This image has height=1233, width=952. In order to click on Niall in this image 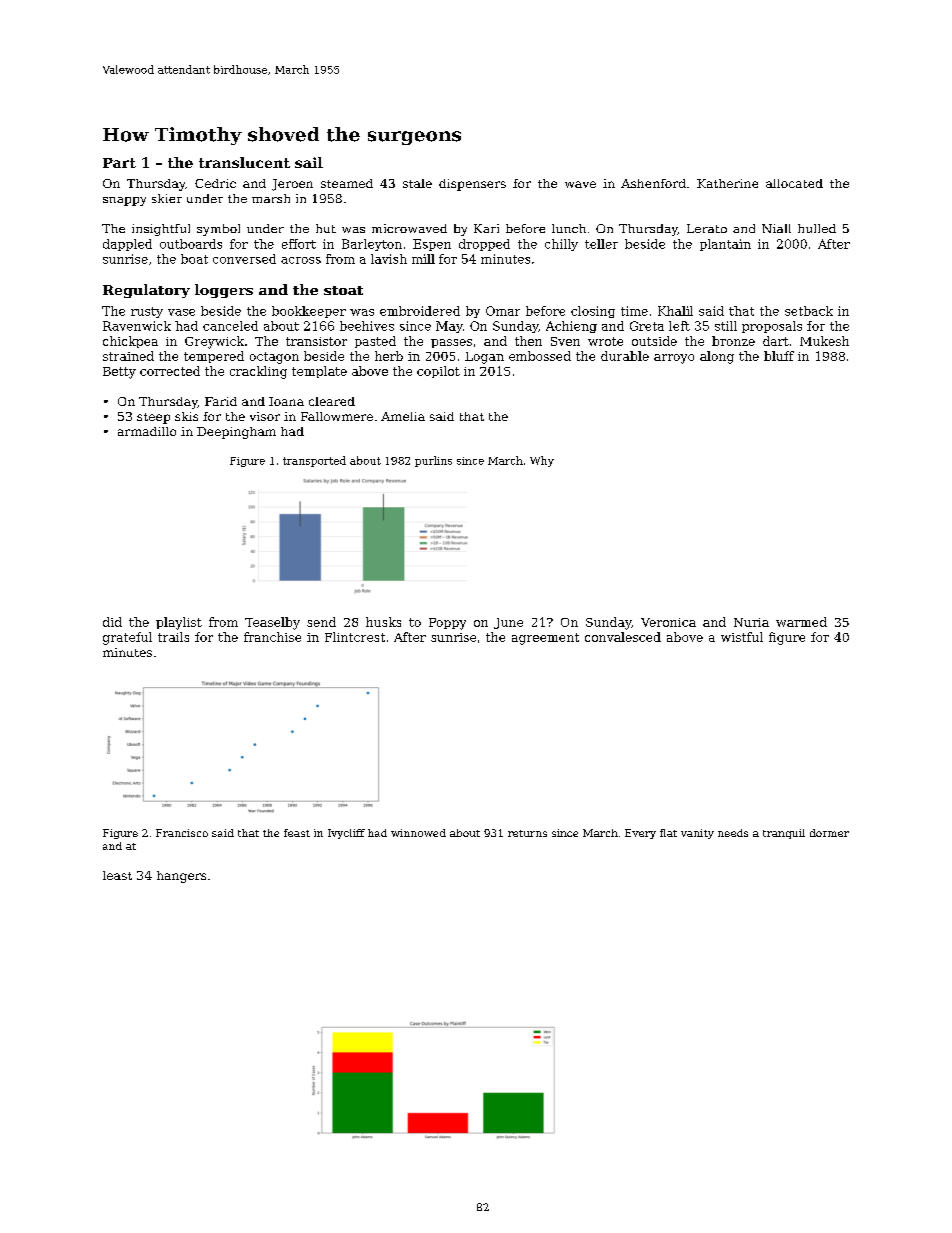, I will do `click(776, 228)`.
